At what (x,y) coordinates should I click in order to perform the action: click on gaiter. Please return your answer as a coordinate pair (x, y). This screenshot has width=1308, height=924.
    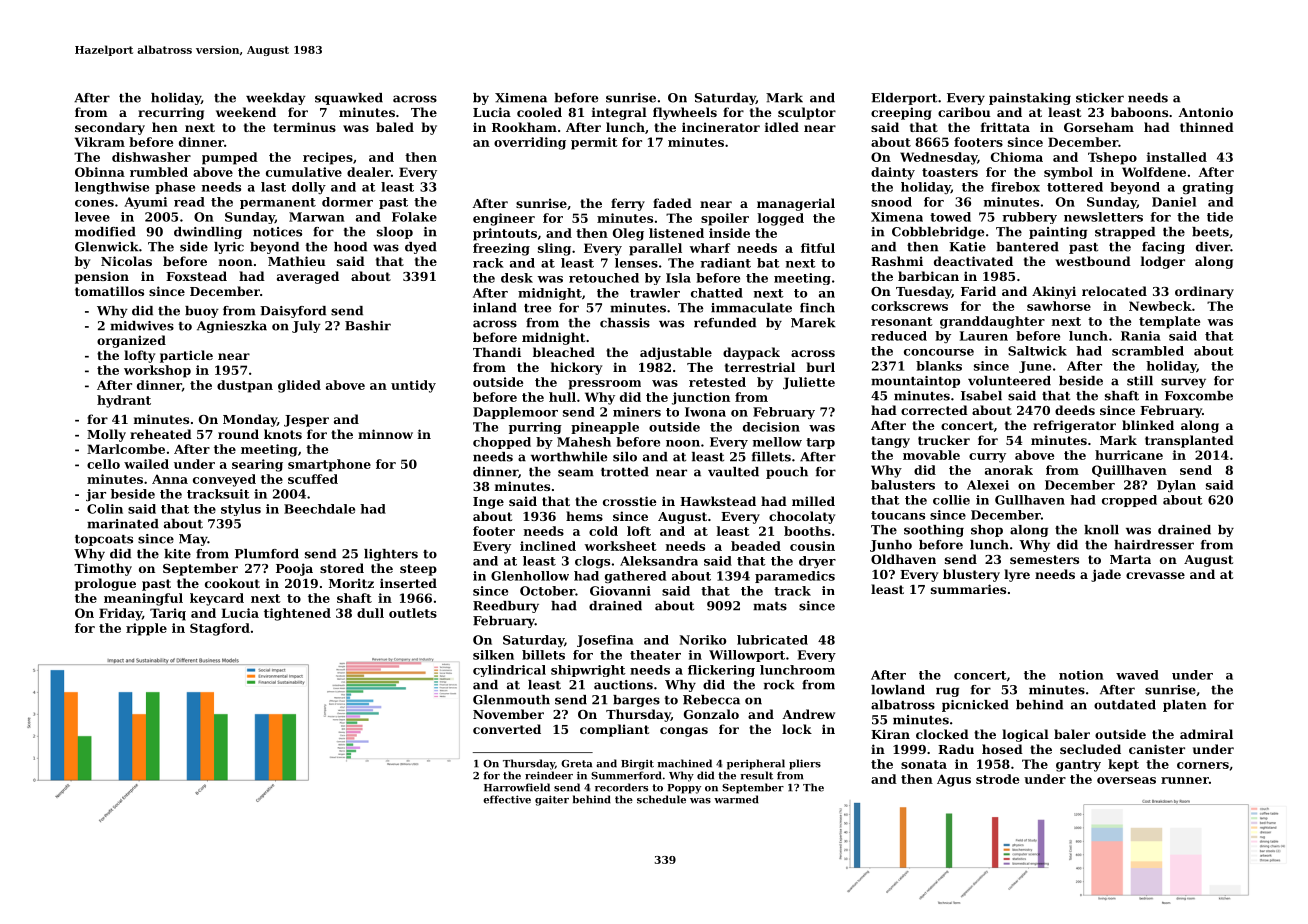
    Looking at the image, I should click on (552, 800).
